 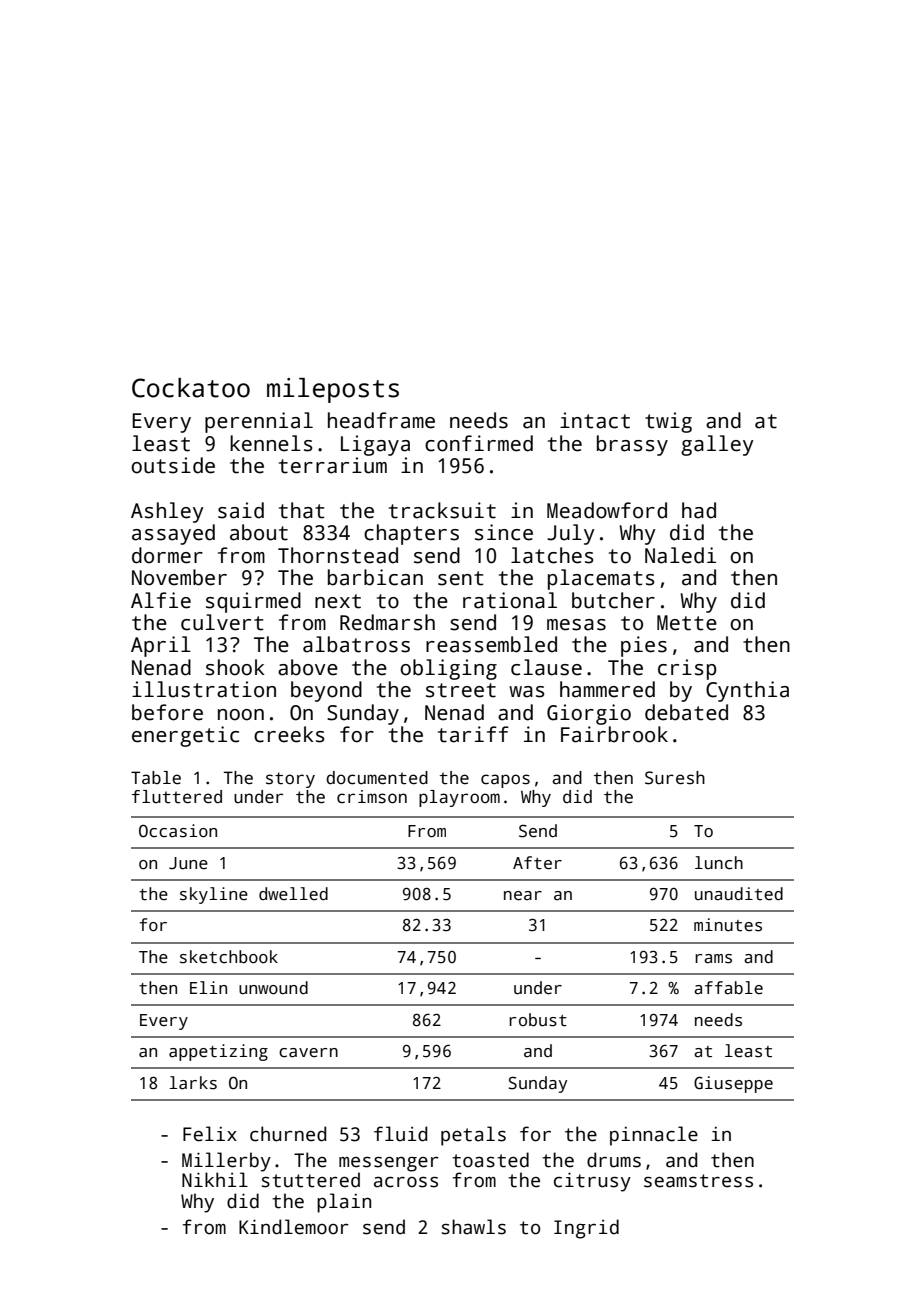 What do you see at coordinates (210, 1134) in the screenshot?
I see `Felix` at bounding box center [210, 1134].
